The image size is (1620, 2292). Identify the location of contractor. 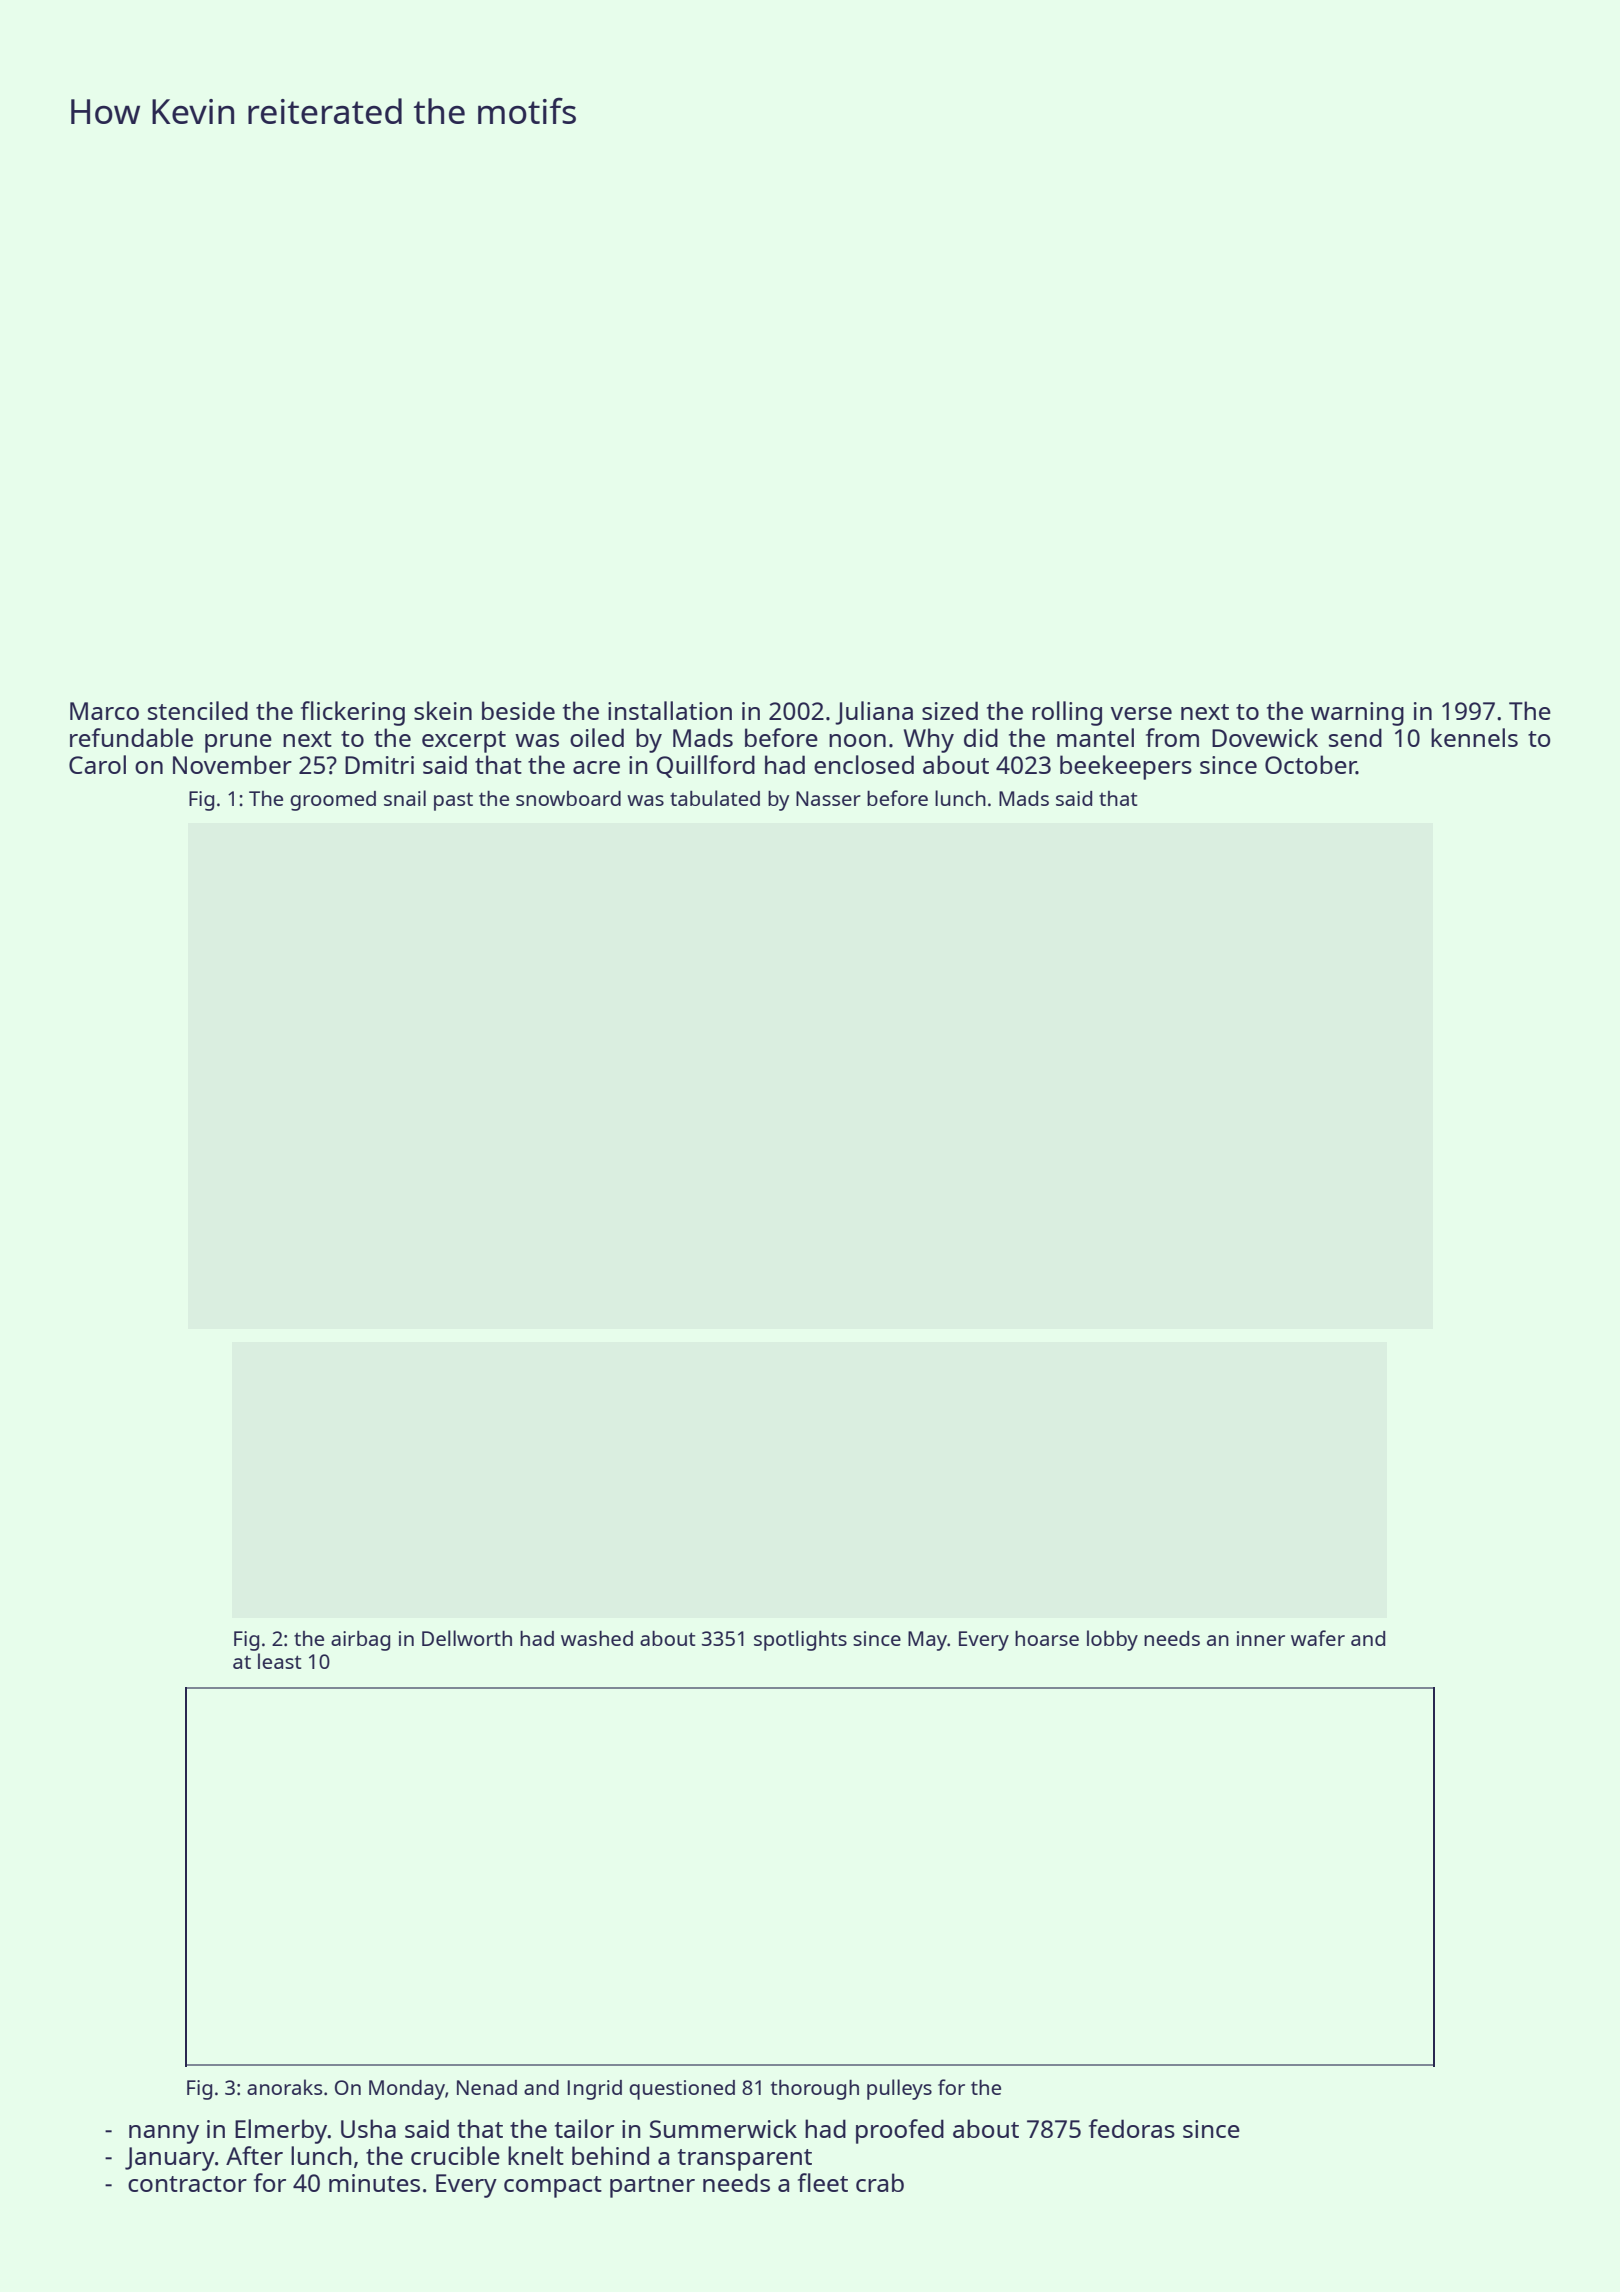
(187, 2184).
